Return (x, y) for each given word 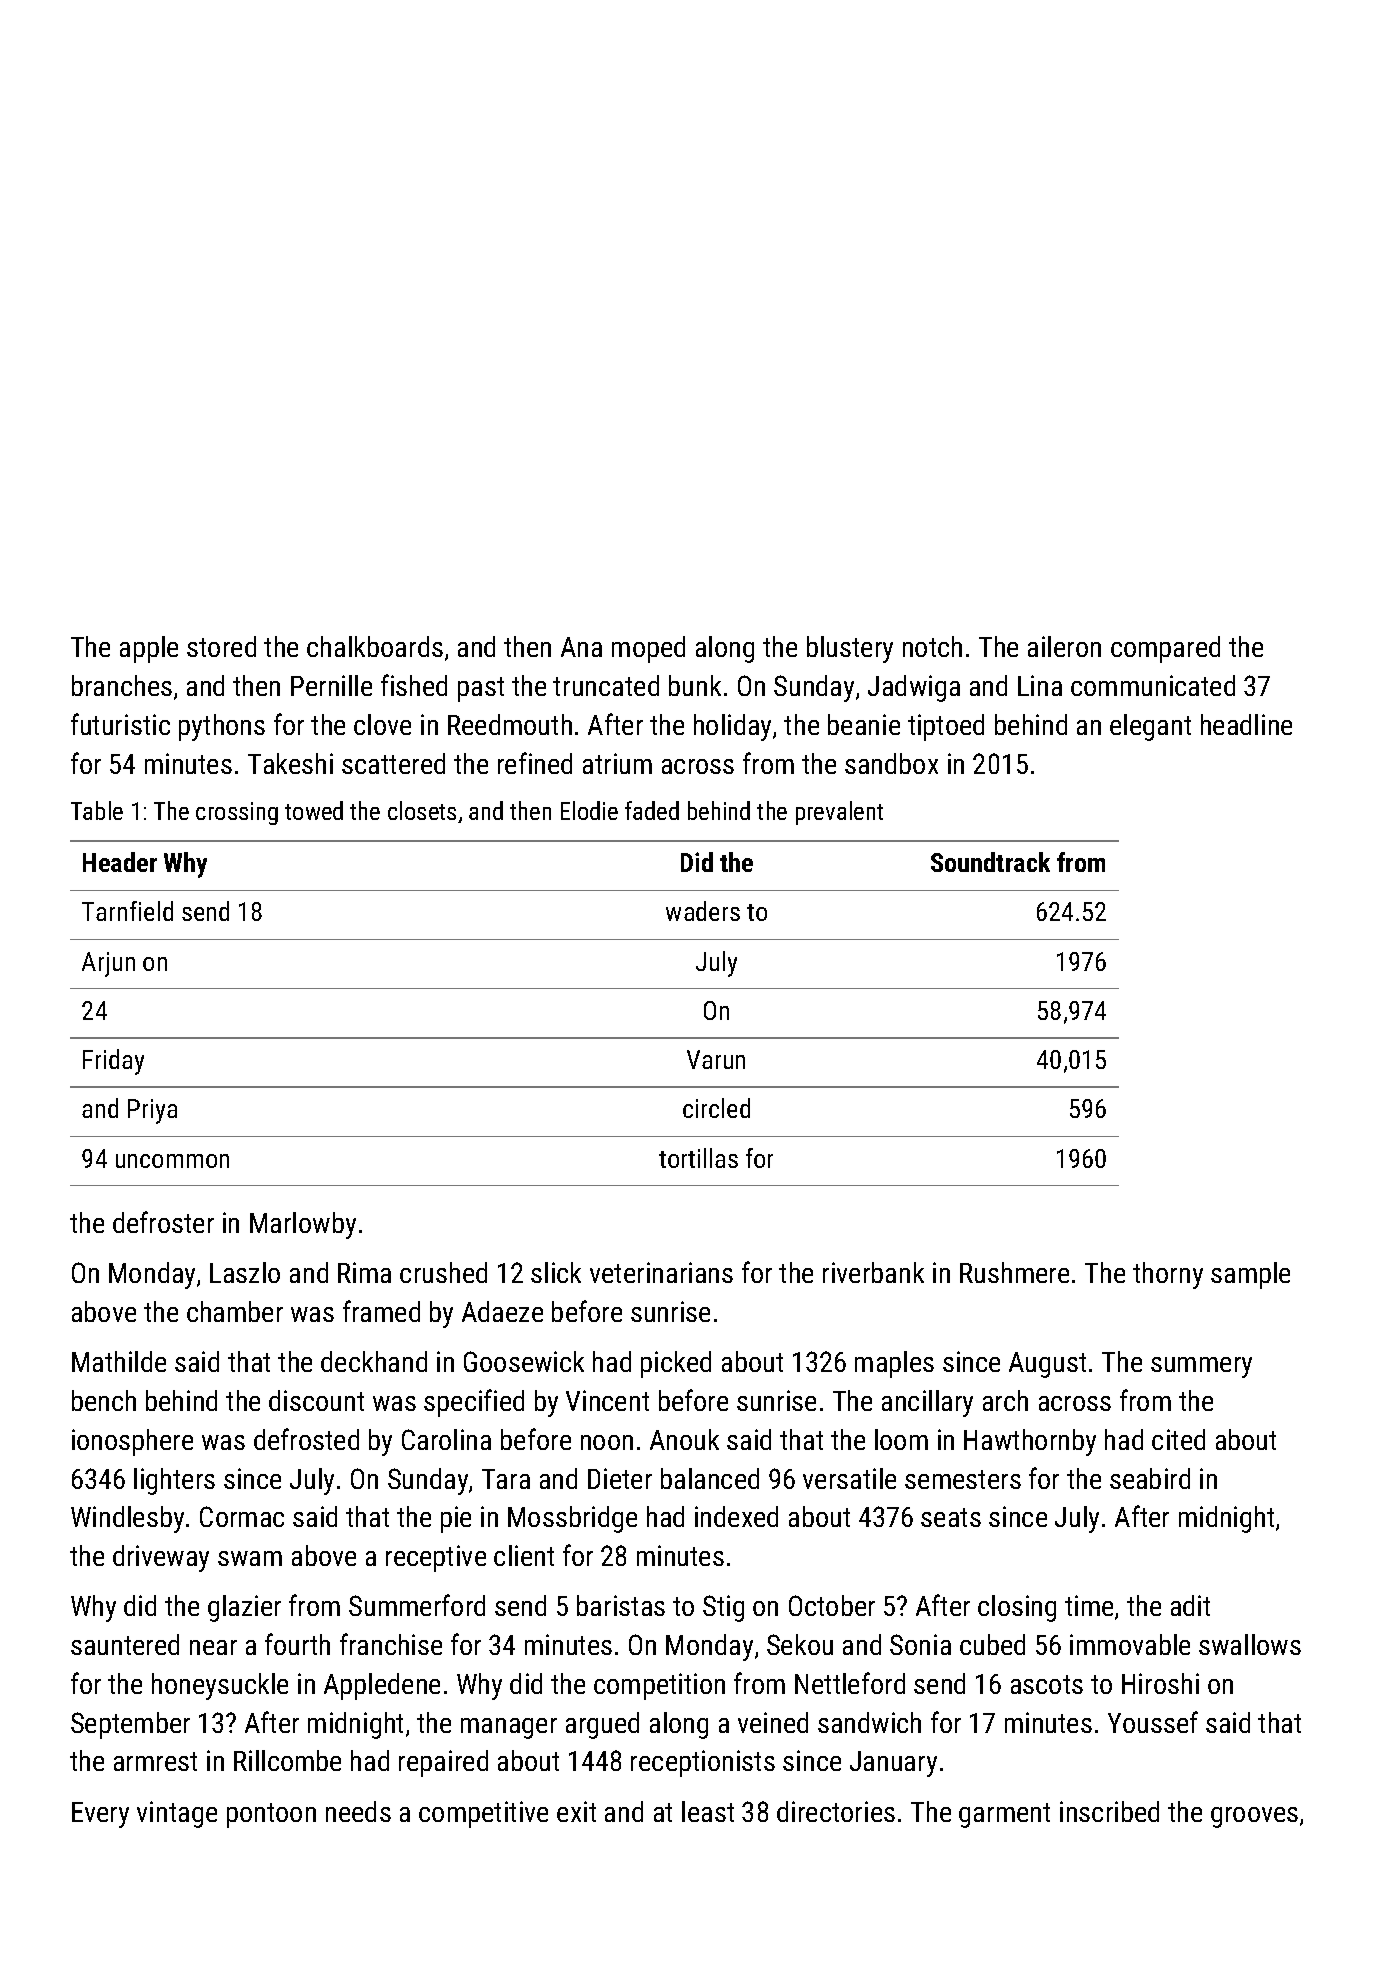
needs (358, 1811)
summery (1201, 1367)
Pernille (331, 685)
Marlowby (303, 1225)
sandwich (869, 1722)
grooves (1254, 1817)
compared (1165, 649)
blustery (850, 649)
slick (556, 1272)
